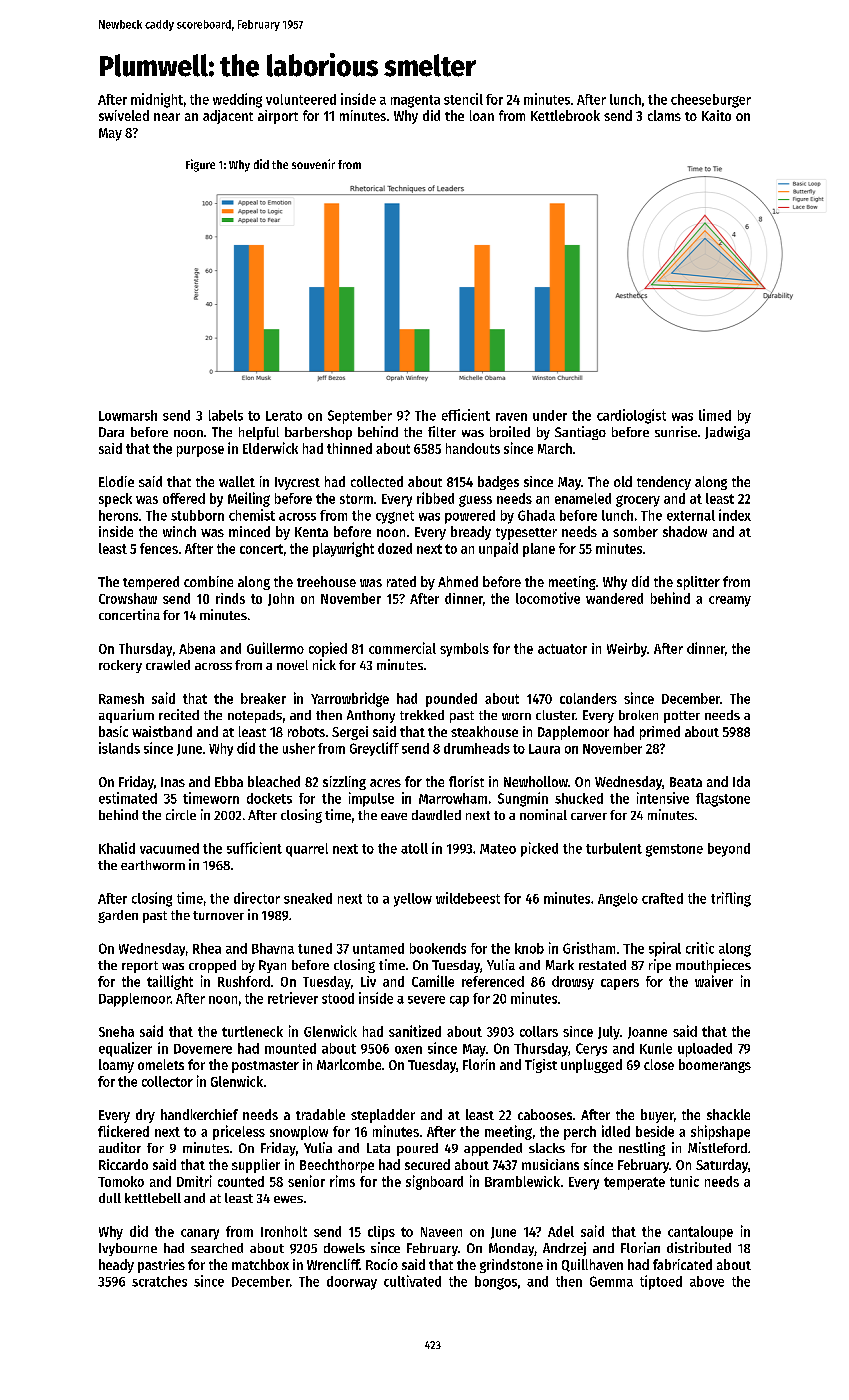  What do you see at coordinates (249, 531) in the screenshot?
I see `minced` at bounding box center [249, 531].
